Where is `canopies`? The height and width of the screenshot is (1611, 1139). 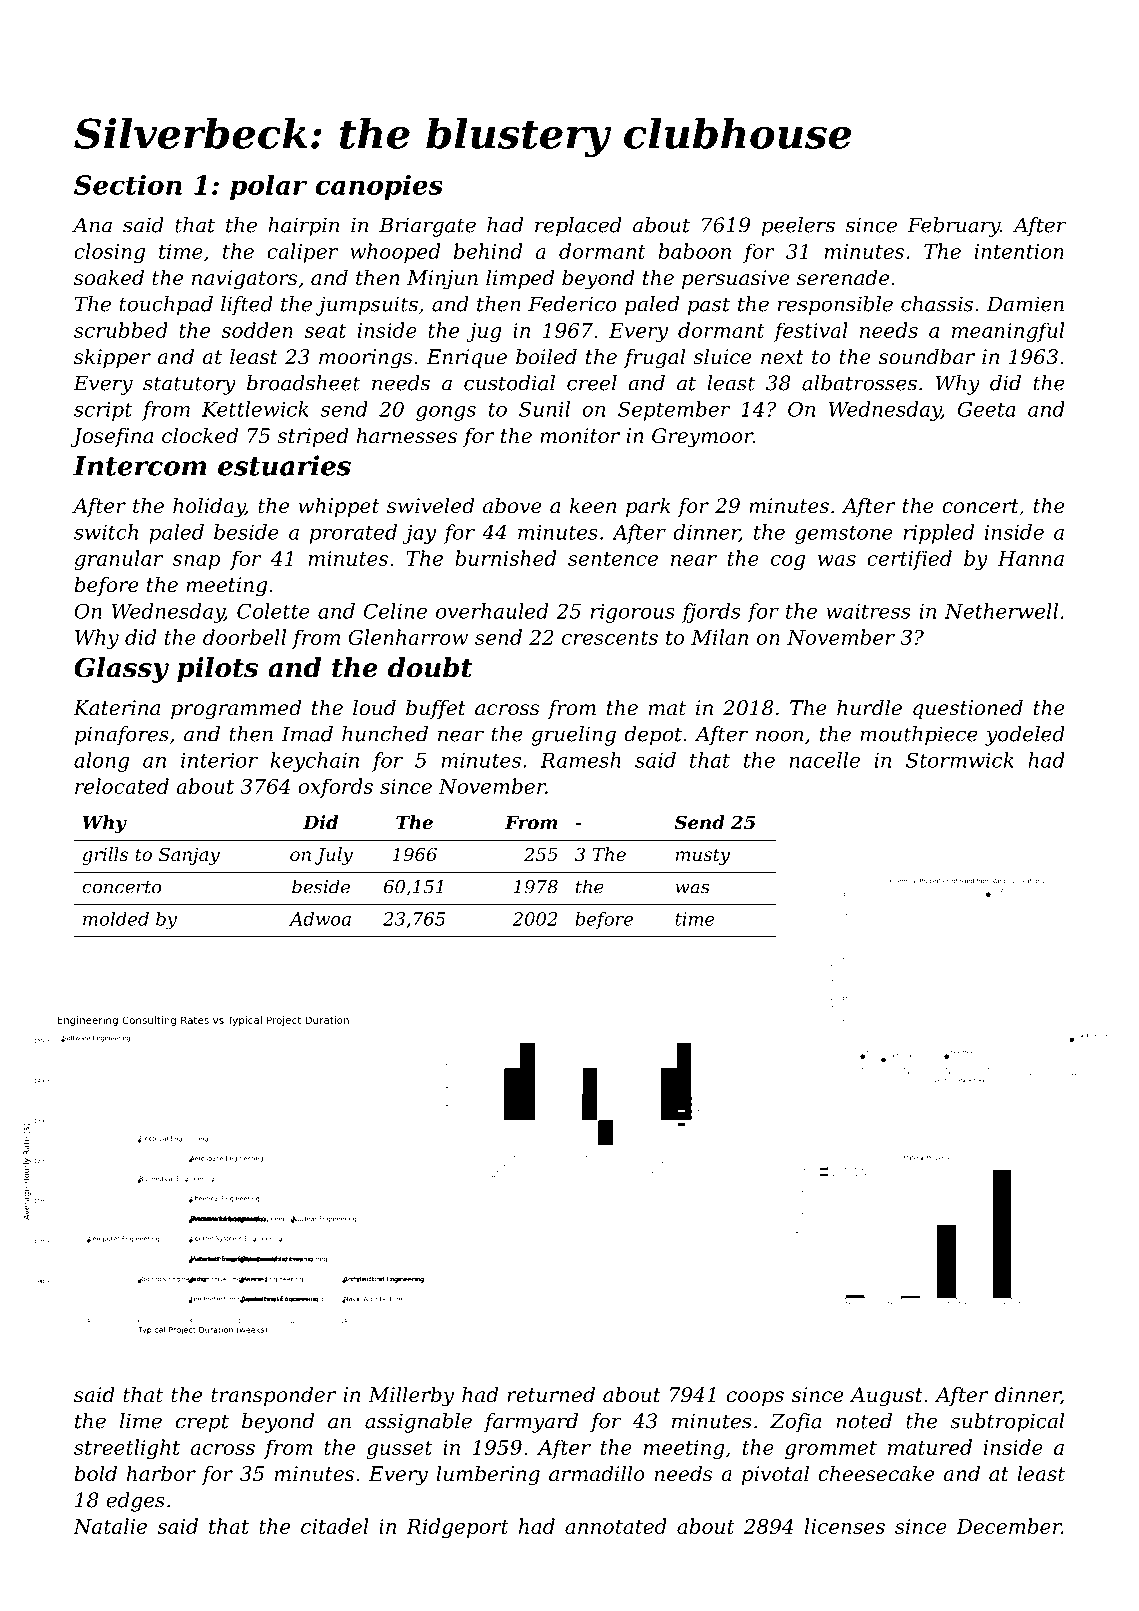
canopies is located at coordinates (379, 187).
